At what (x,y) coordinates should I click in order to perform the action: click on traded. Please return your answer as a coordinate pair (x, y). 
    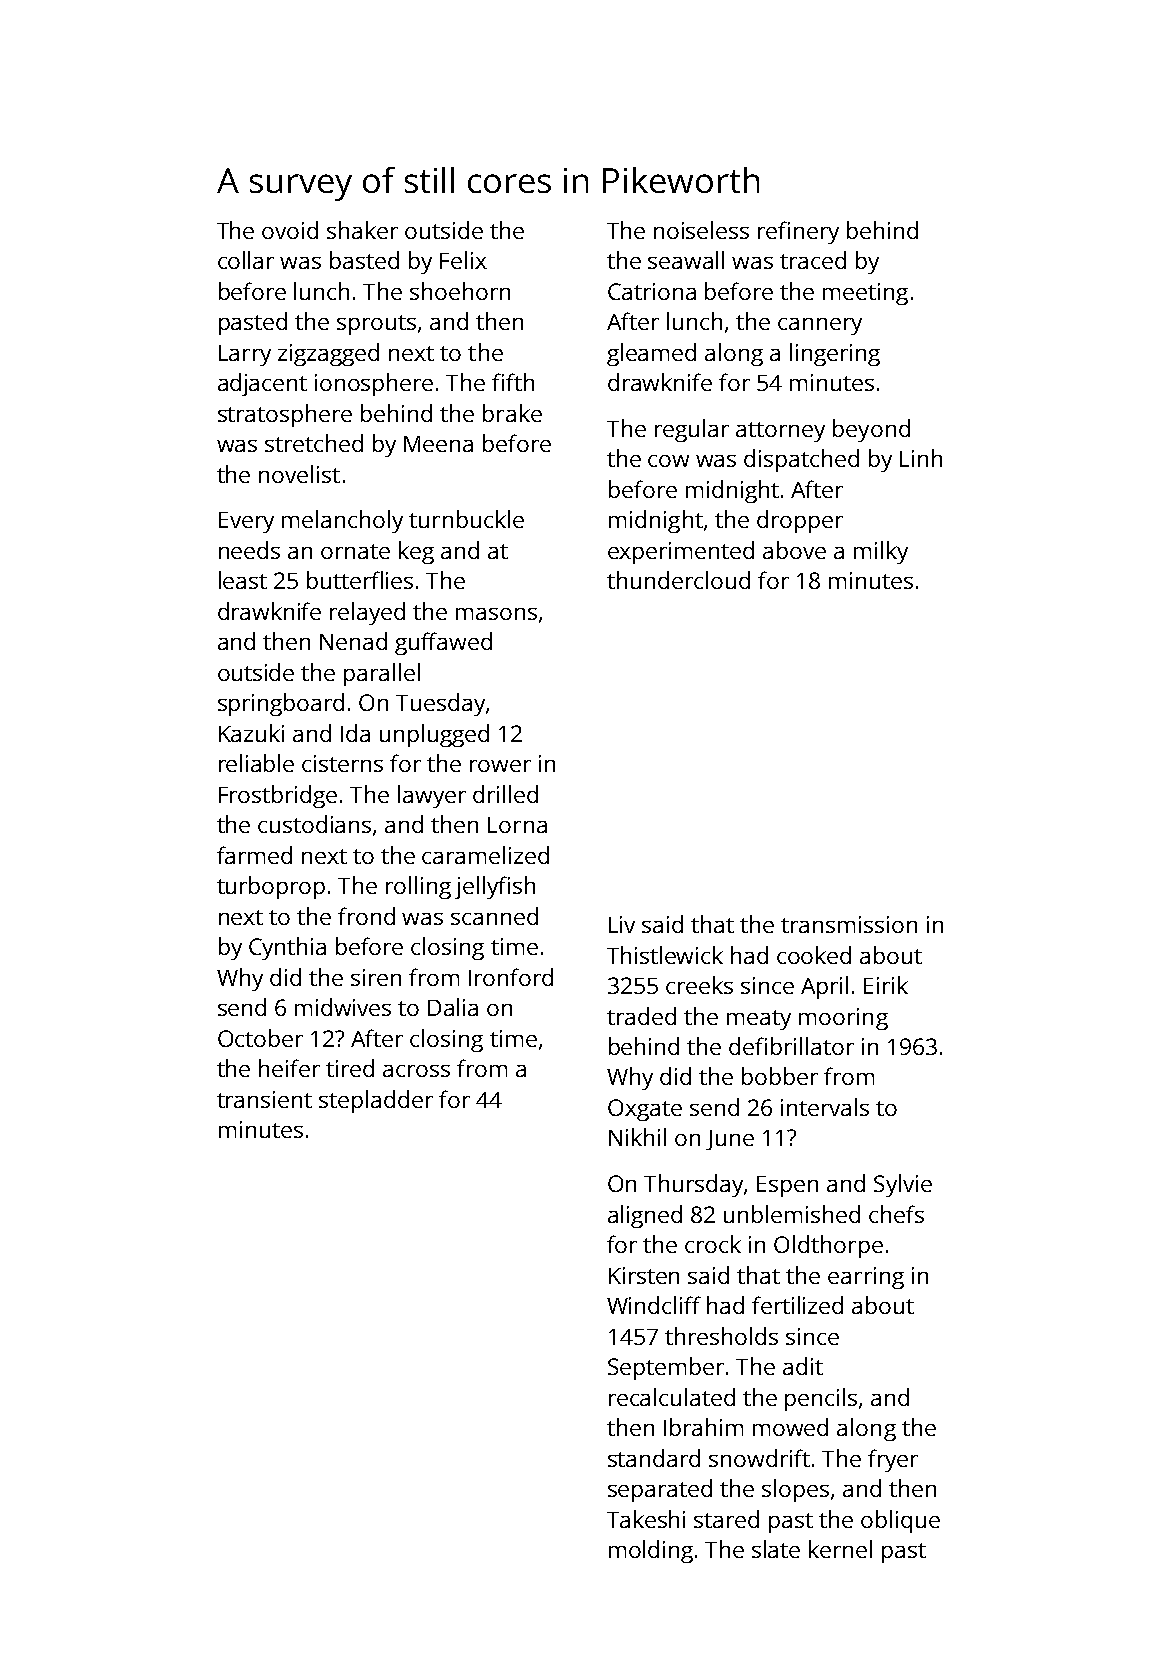
    Looking at the image, I should click on (641, 1016).
